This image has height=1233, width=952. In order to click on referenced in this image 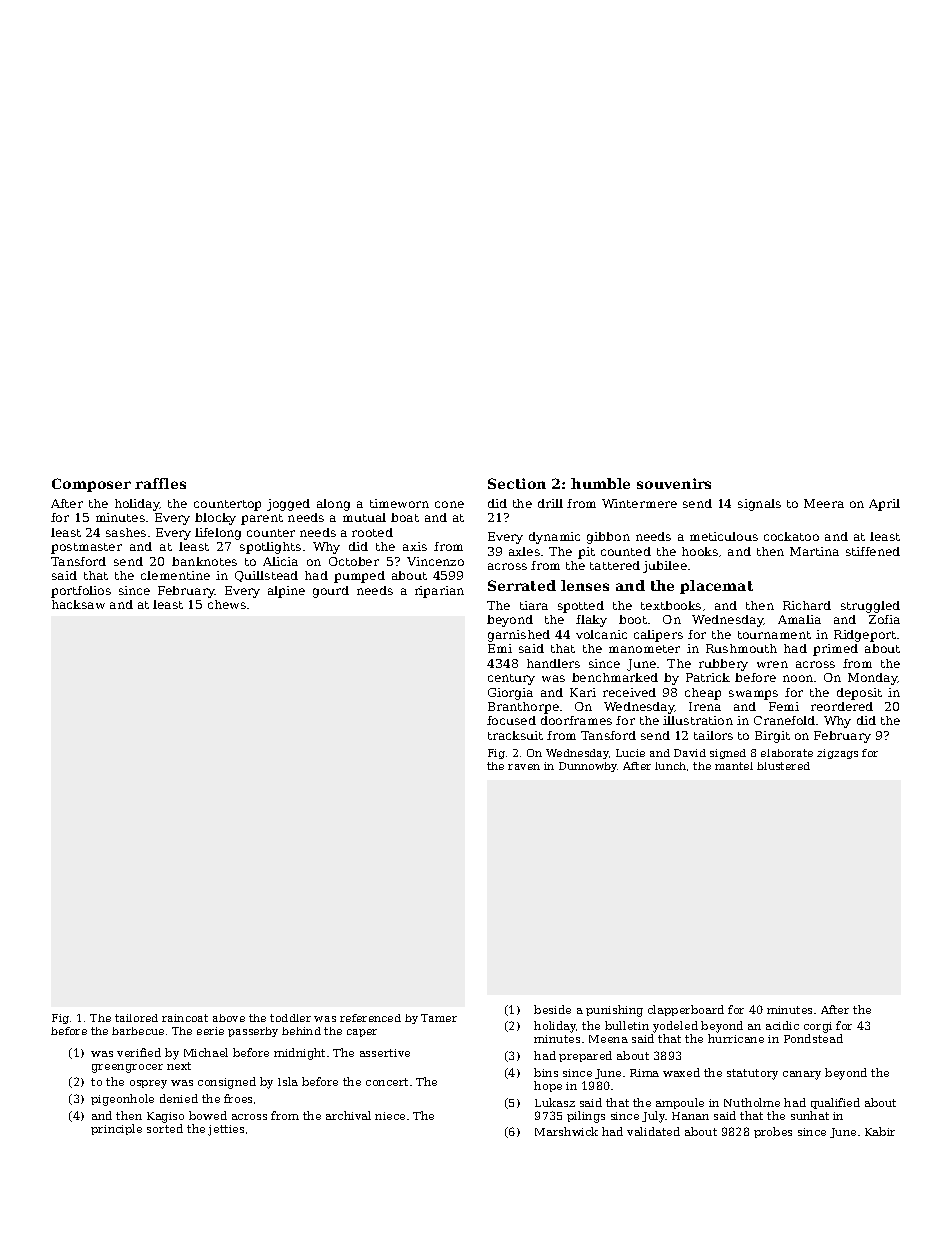, I will do `click(370, 1018)`.
